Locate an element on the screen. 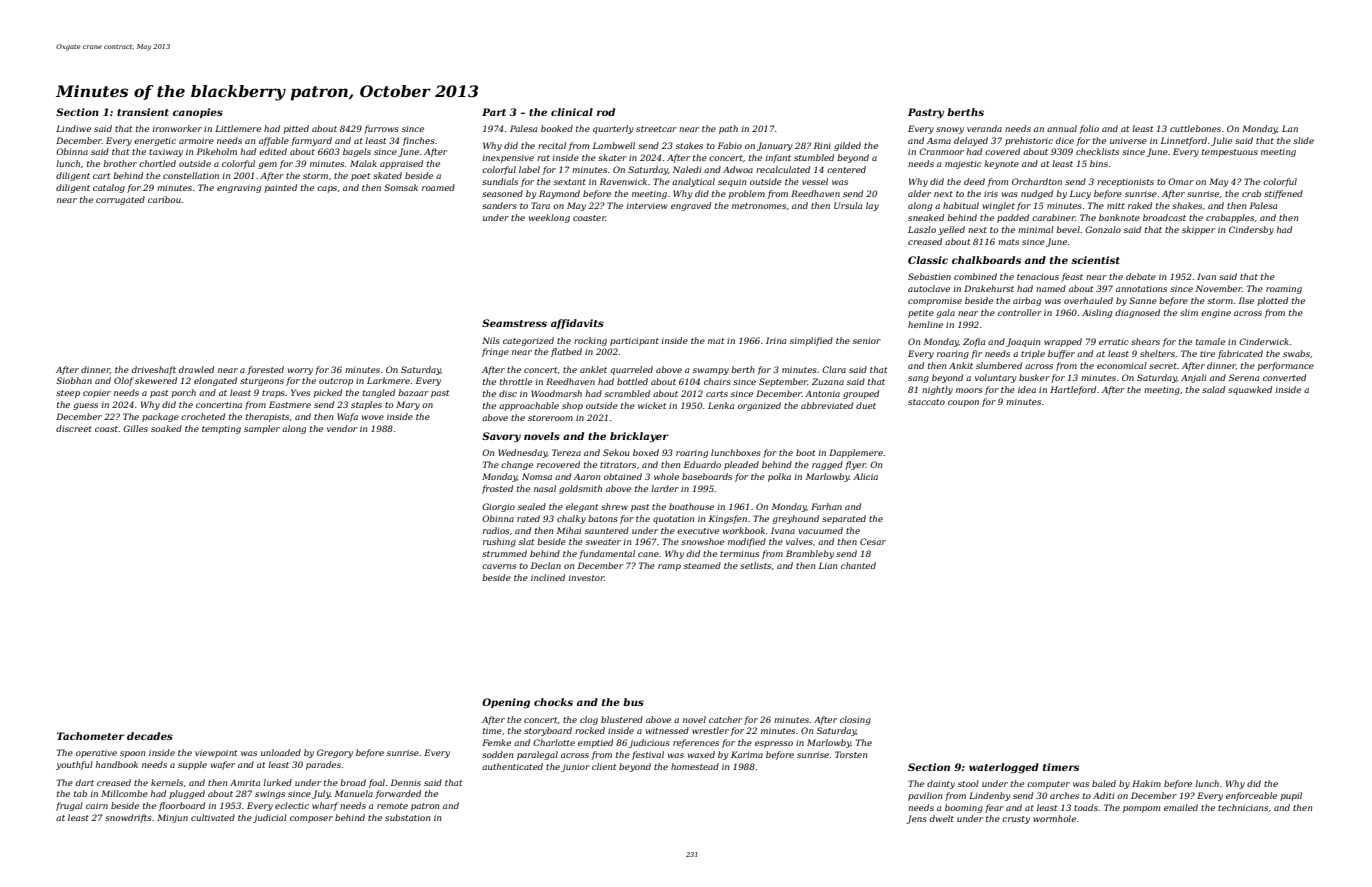  controller is located at coordinates (1020, 312).
